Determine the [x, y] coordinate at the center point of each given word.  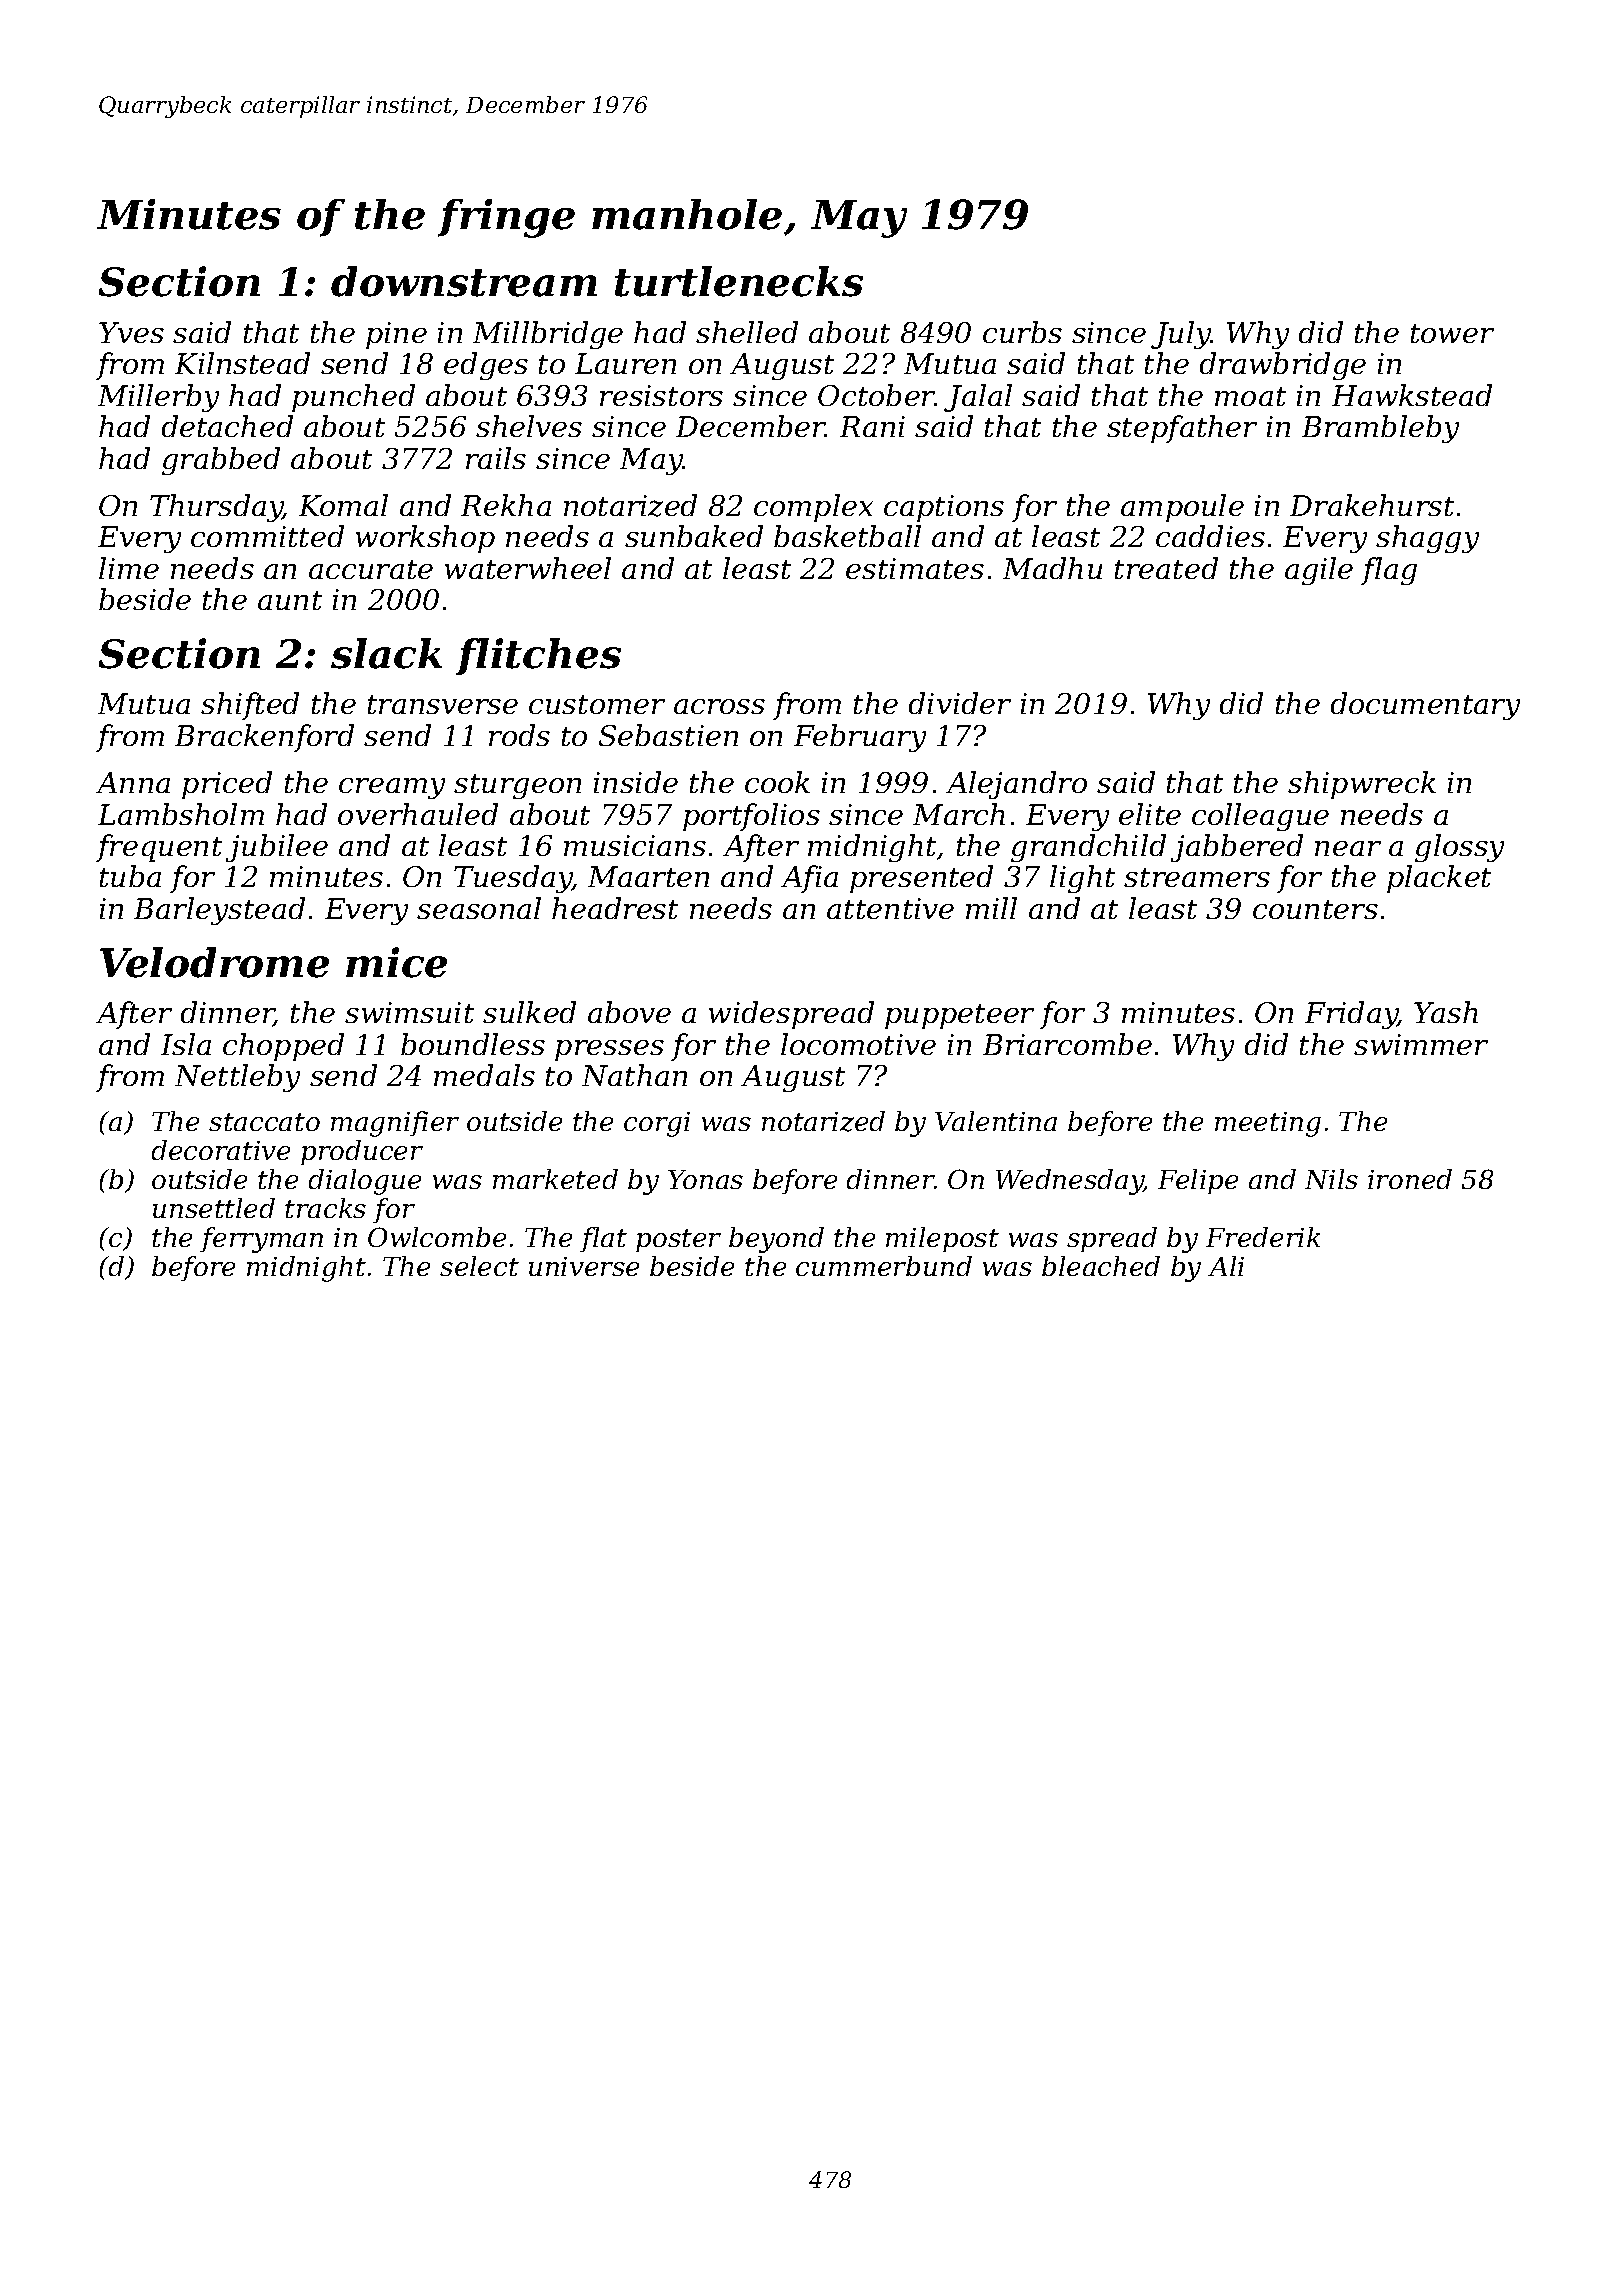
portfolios [751, 817]
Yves [131, 332]
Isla [186, 1044]
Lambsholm [181, 814]
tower [1452, 333]
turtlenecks [739, 281]
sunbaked [694, 536]
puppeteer [959, 1016]
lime [129, 568]
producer [362, 1152]
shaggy [1427, 539]
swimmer [1421, 1044]
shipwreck [1362, 785]
